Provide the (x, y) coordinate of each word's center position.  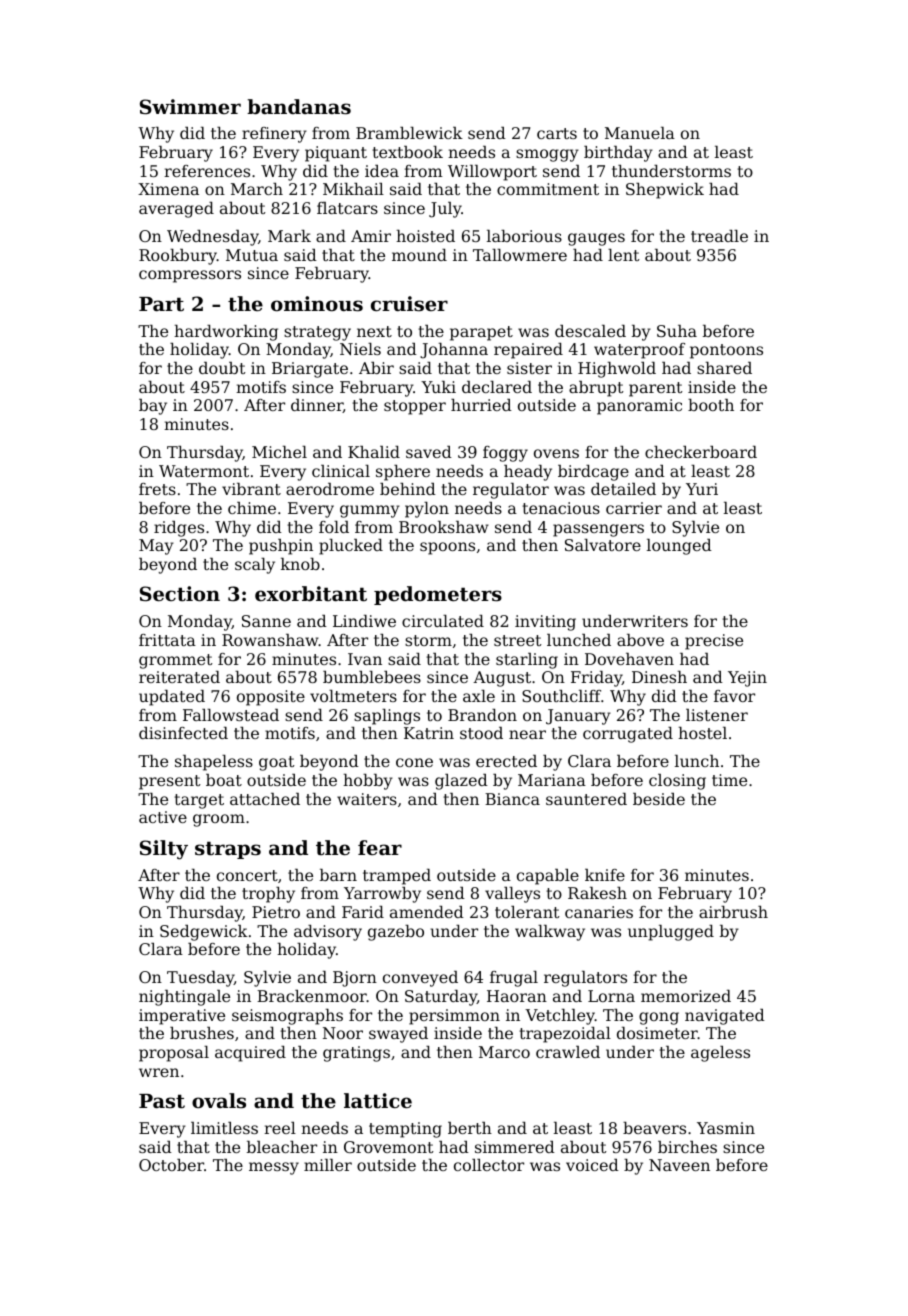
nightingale (184, 998)
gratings (356, 1054)
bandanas (299, 106)
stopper (415, 407)
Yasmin (726, 1128)
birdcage (593, 473)
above (640, 640)
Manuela (640, 133)
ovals (219, 1101)
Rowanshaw (270, 640)
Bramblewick (409, 133)
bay (153, 407)
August (502, 679)
